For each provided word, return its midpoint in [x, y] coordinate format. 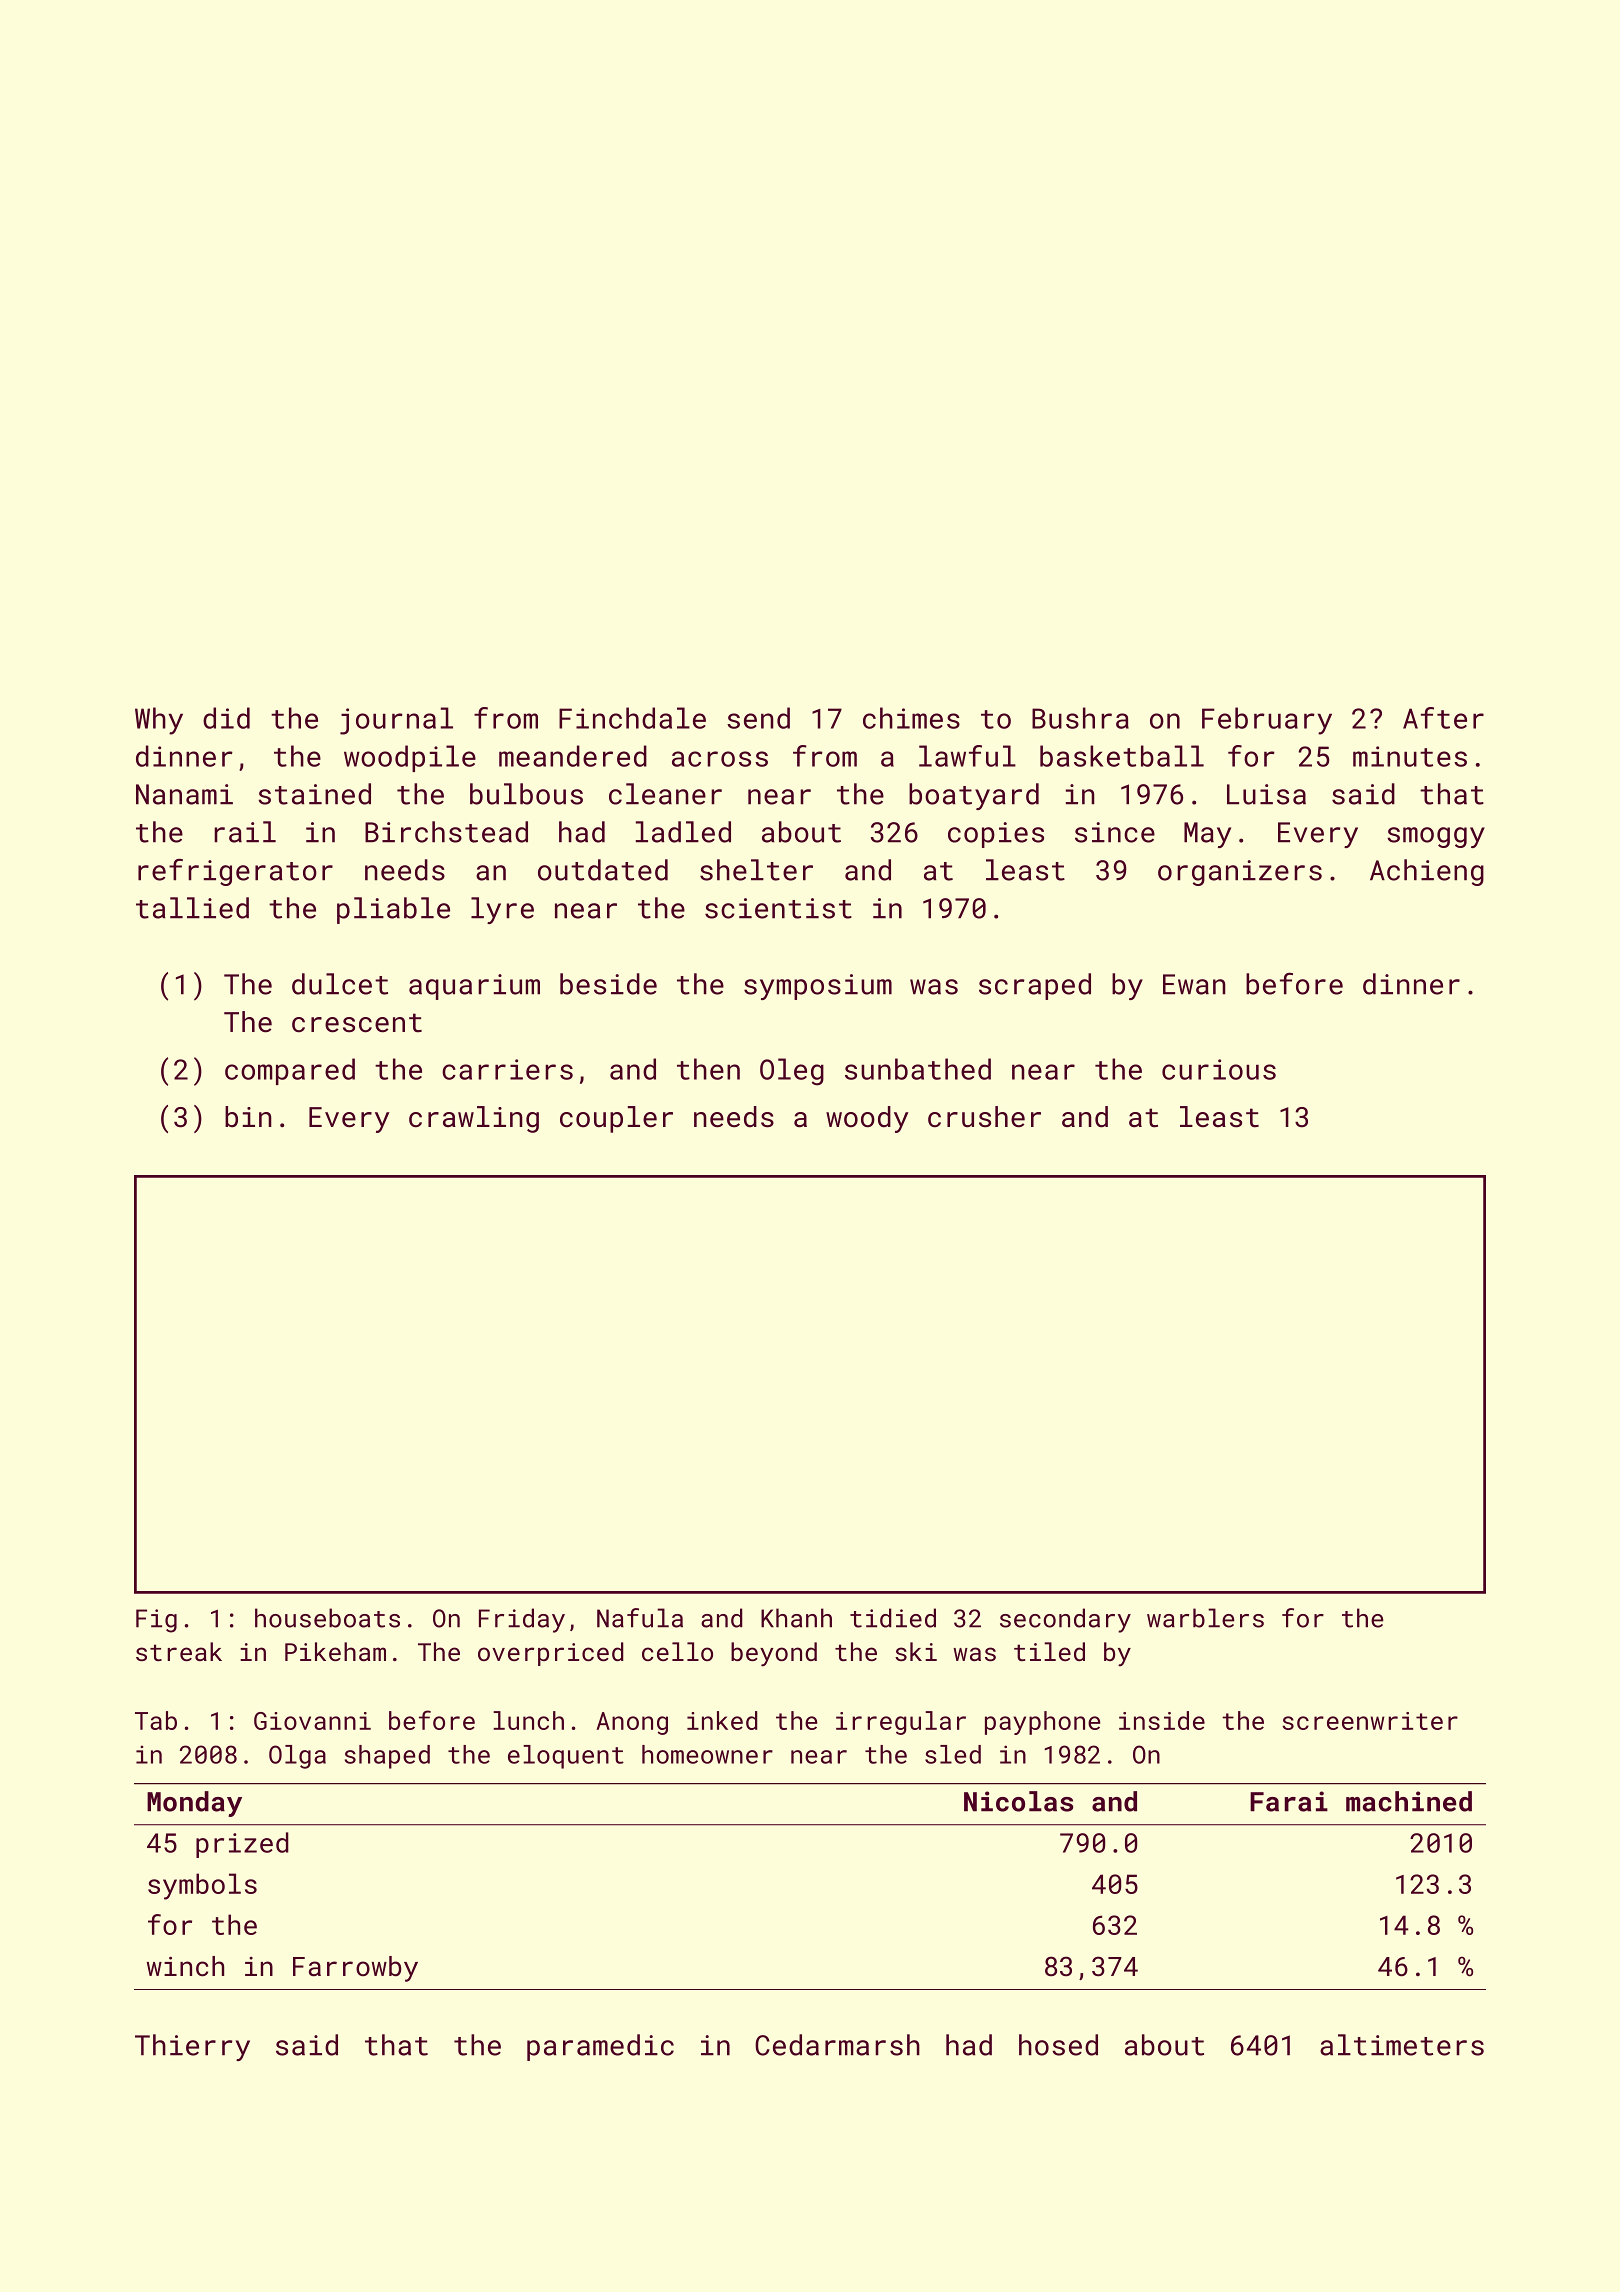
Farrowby [355, 1969]
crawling [474, 1119]
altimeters [1402, 2045]
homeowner [707, 1754]
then [708, 1069]
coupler [616, 1119]
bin [248, 1117]
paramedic [600, 2047]
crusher [984, 1117]
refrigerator [235, 872]
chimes [911, 718]
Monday [194, 1804]
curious [1219, 1069]
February [1267, 721]
